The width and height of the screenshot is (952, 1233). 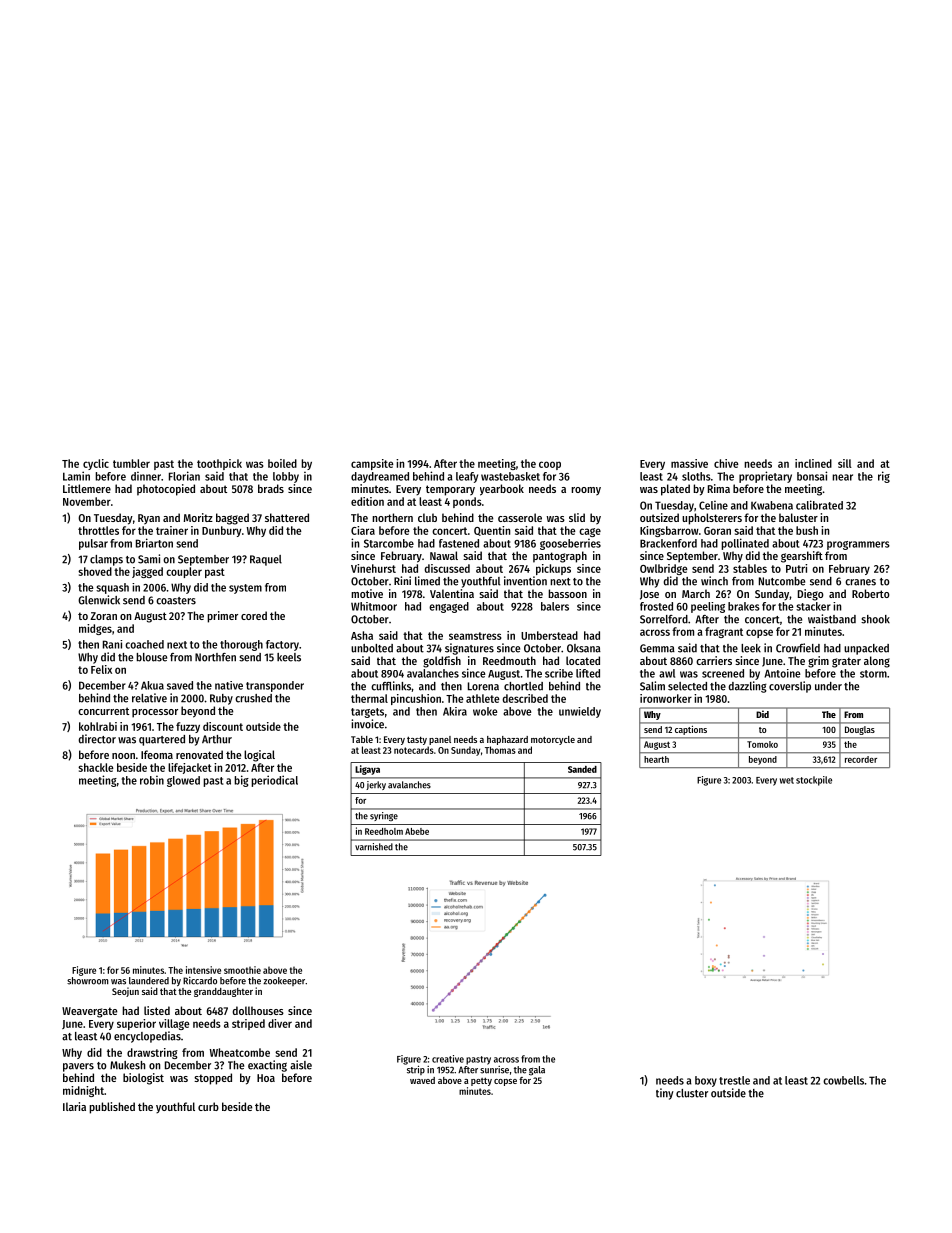 What do you see at coordinates (87, 488) in the screenshot?
I see `Littlemere` at bounding box center [87, 488].
